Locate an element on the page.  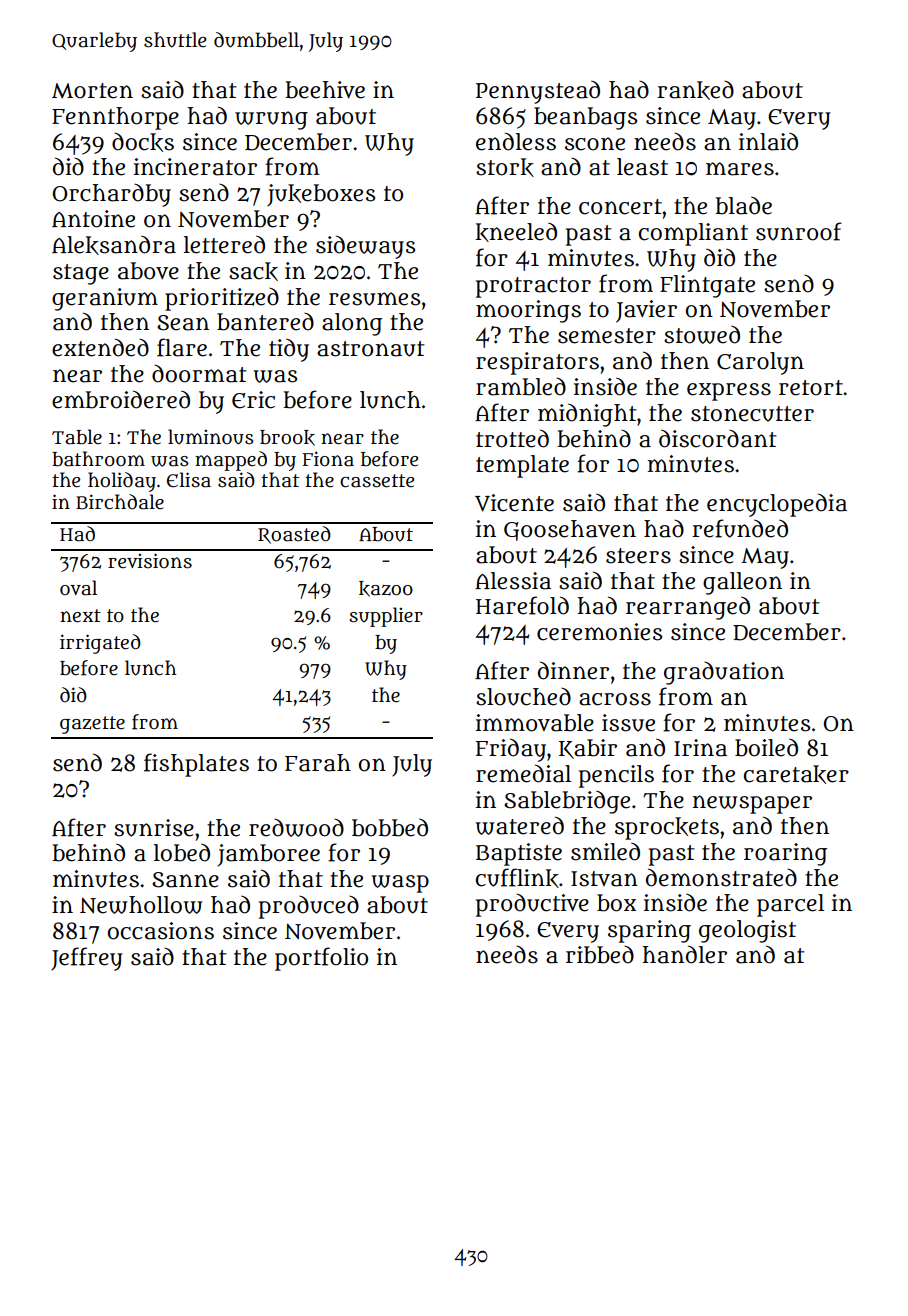
sack is located at coordinates (253, 271).
